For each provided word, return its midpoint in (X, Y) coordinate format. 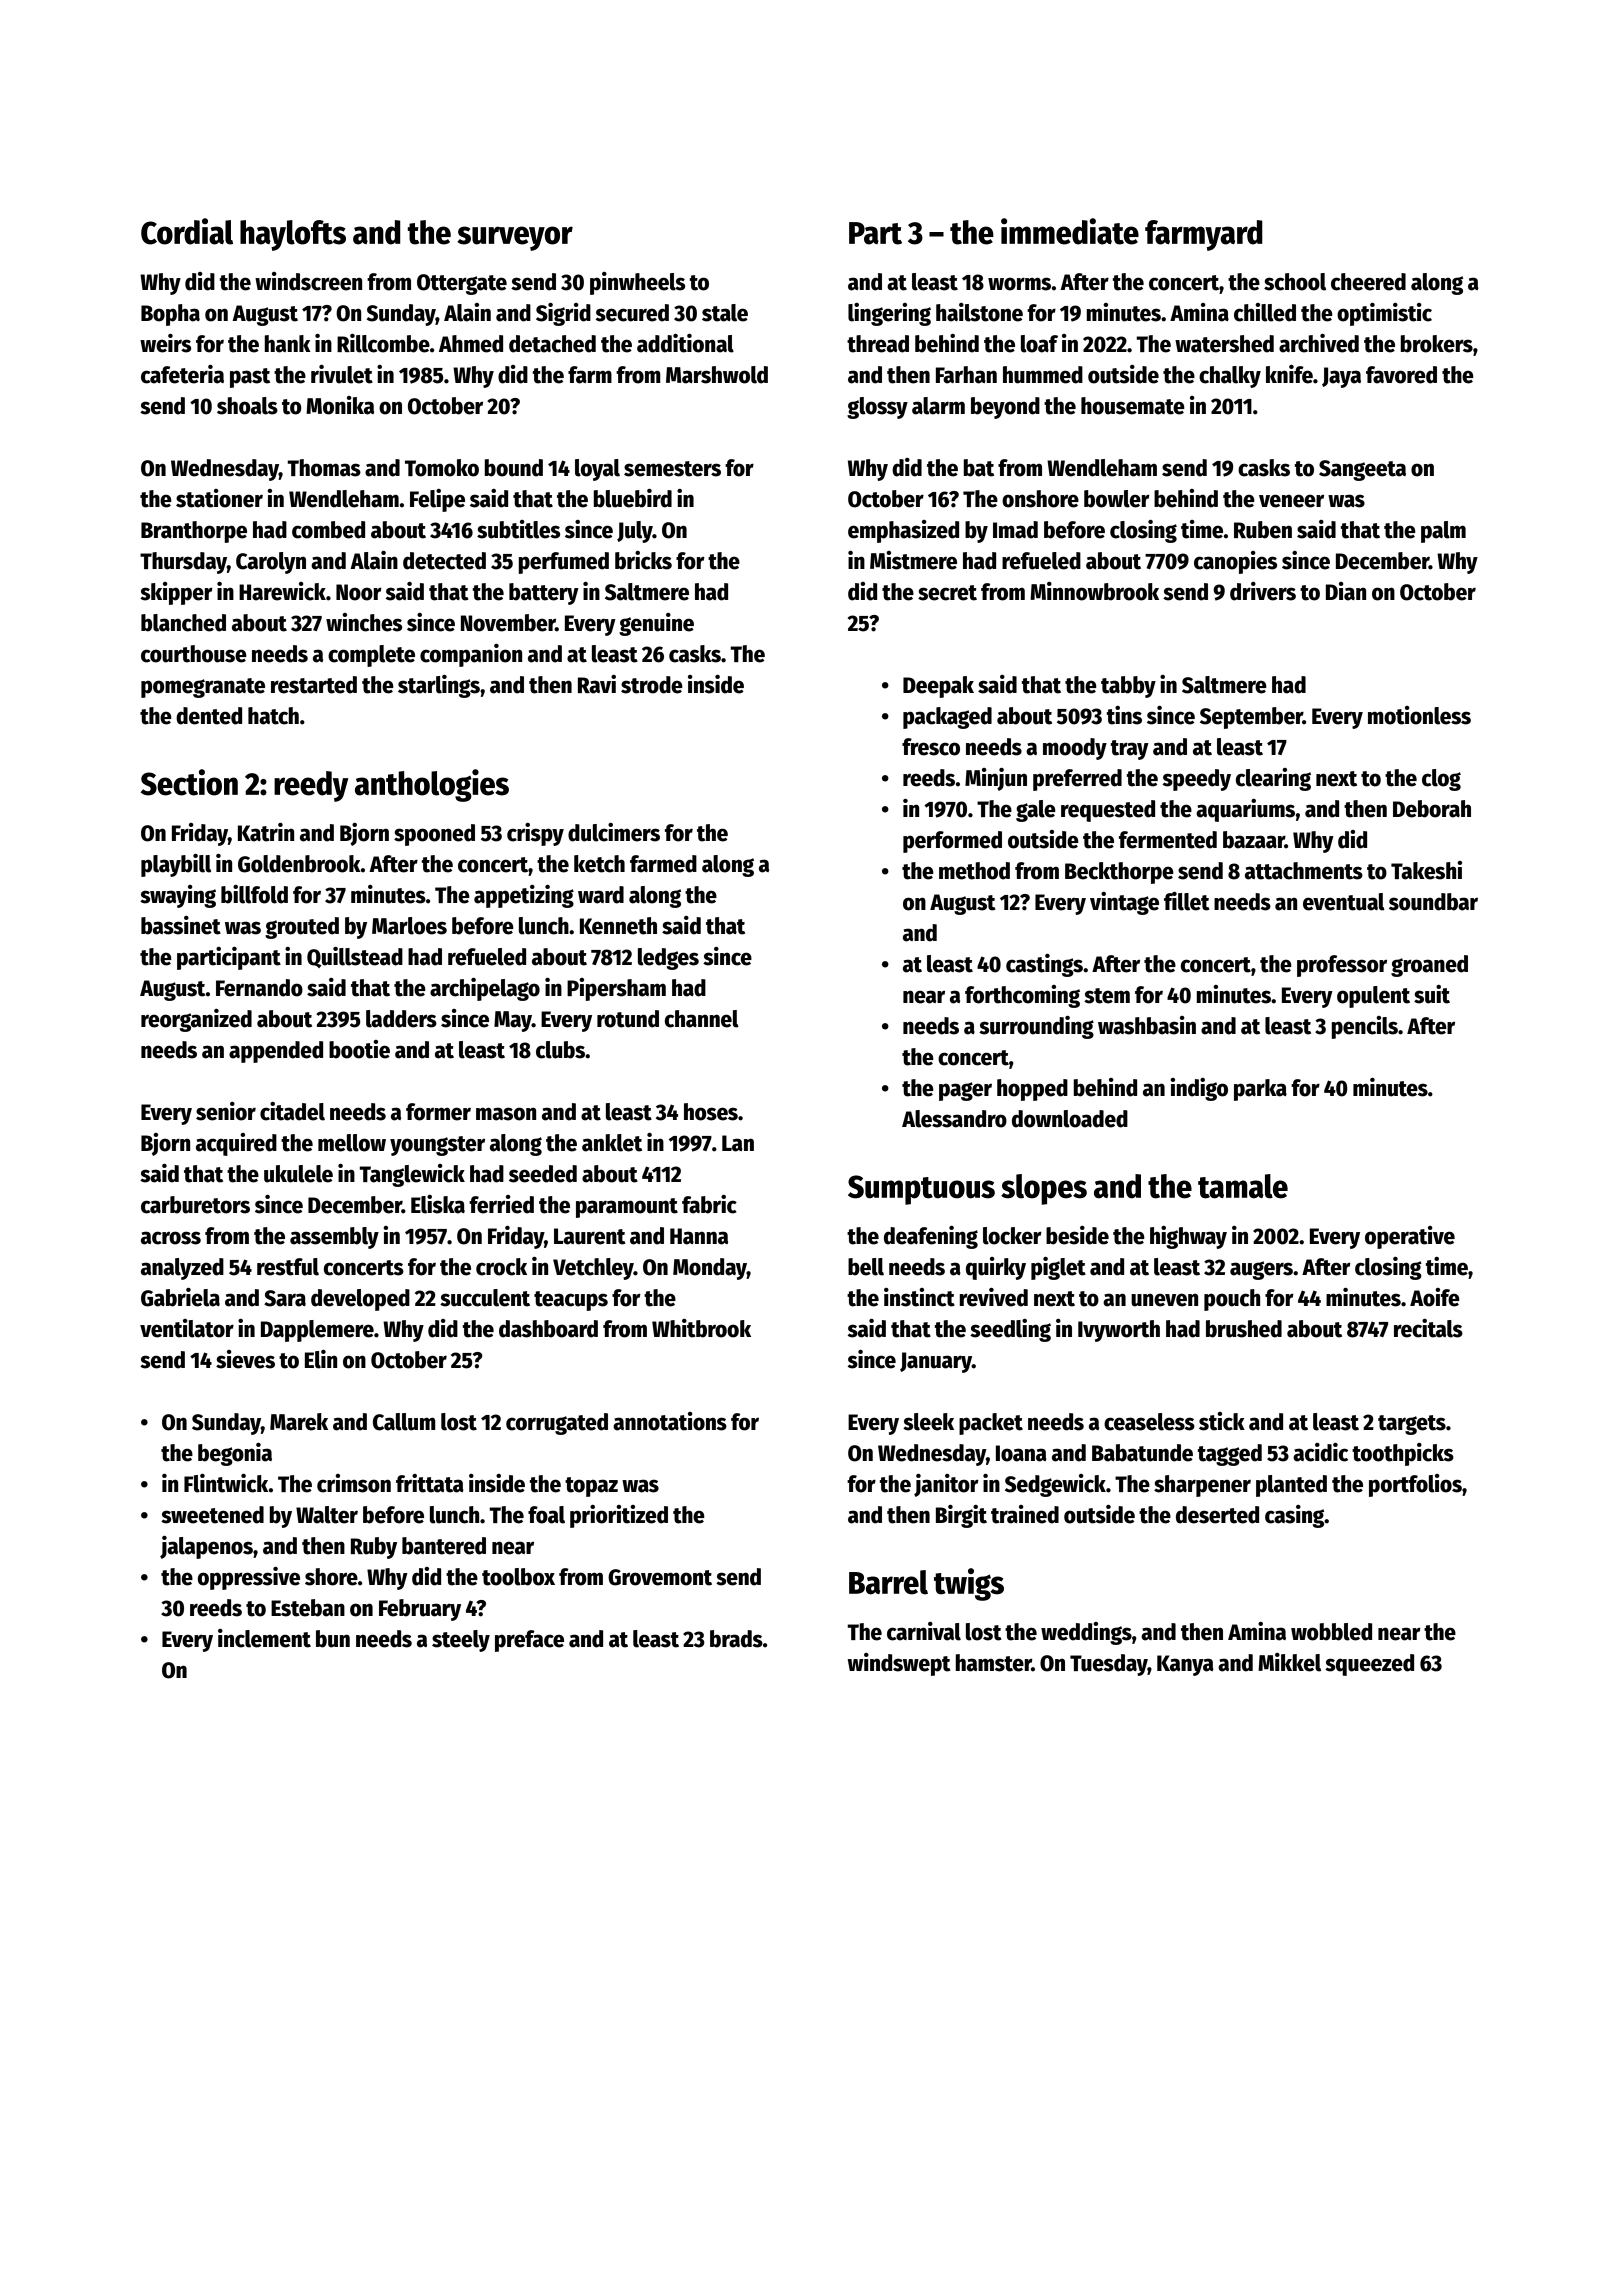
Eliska (438, 1204)
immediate (1070, 231)
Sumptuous (921, 1190)
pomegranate (203, 688)
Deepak (938, 687)
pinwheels (637, 283)
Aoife (1435, 1297)
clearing (1273, 779)
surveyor (515, 238)
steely (461, 1641)
